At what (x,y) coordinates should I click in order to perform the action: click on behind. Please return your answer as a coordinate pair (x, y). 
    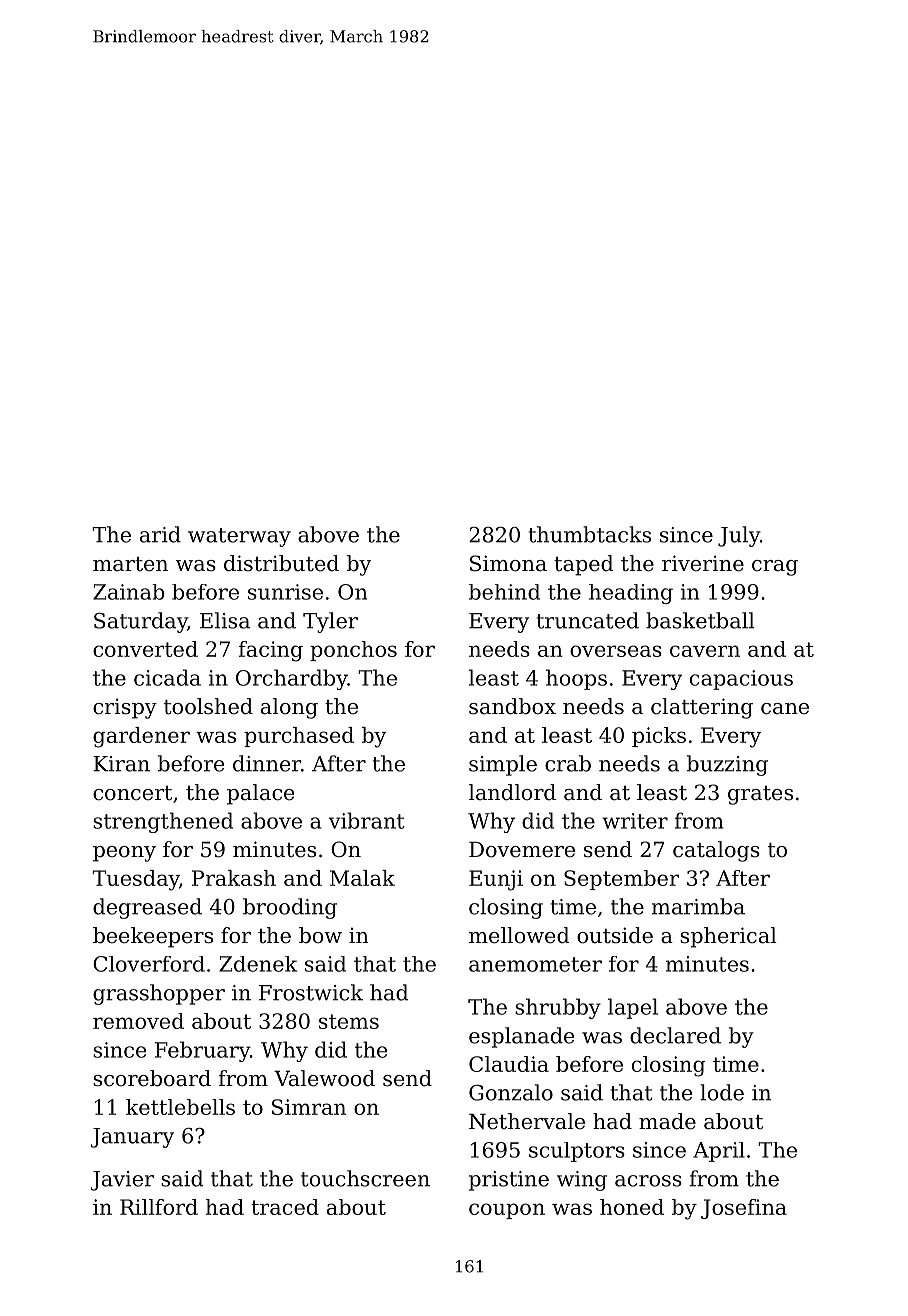
    Looking at the image, I should click on (504, 592).
